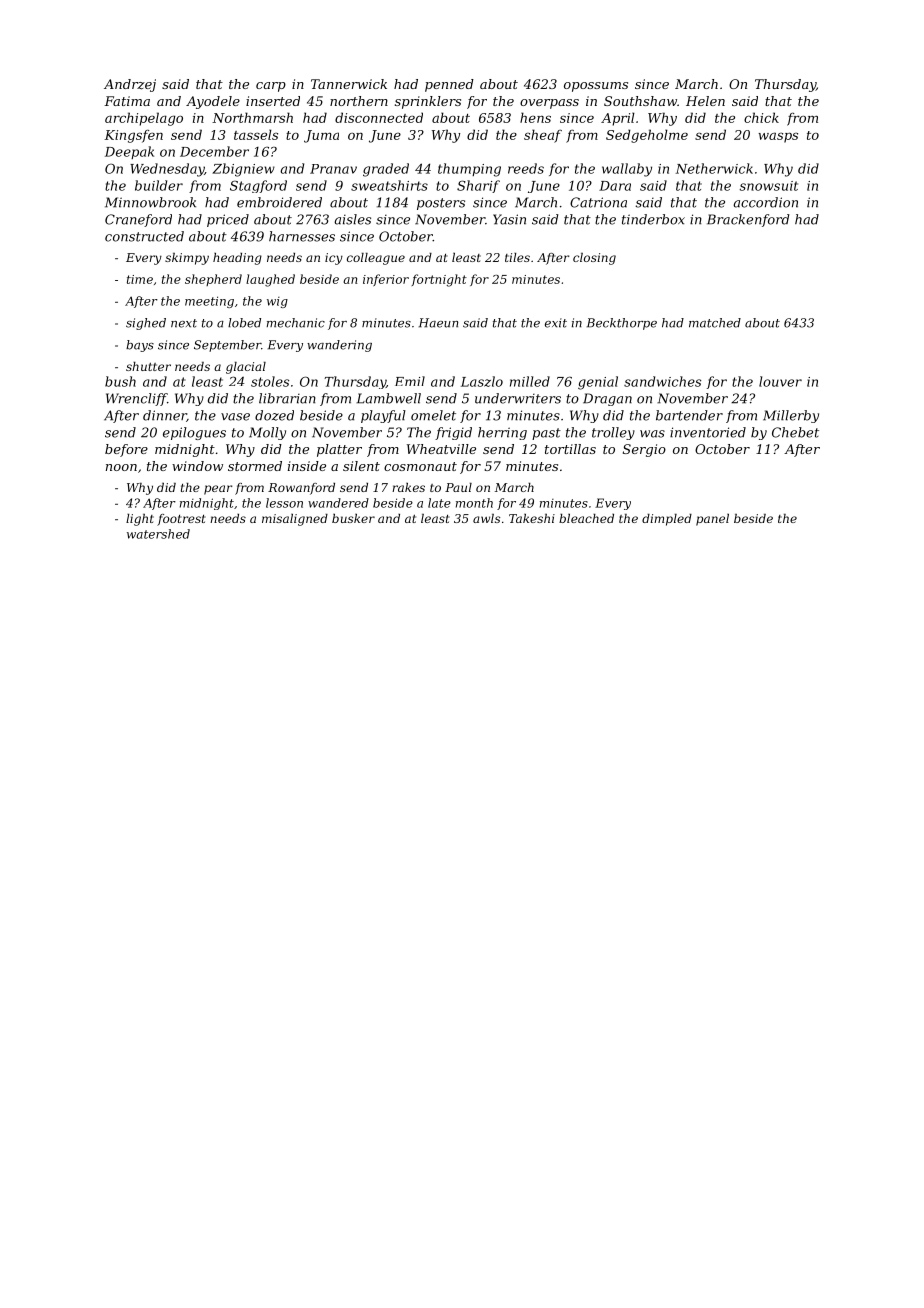  What do you see at coordinates (449, 85) in the image?
I see `penned` at bounding box center [449, 85].
